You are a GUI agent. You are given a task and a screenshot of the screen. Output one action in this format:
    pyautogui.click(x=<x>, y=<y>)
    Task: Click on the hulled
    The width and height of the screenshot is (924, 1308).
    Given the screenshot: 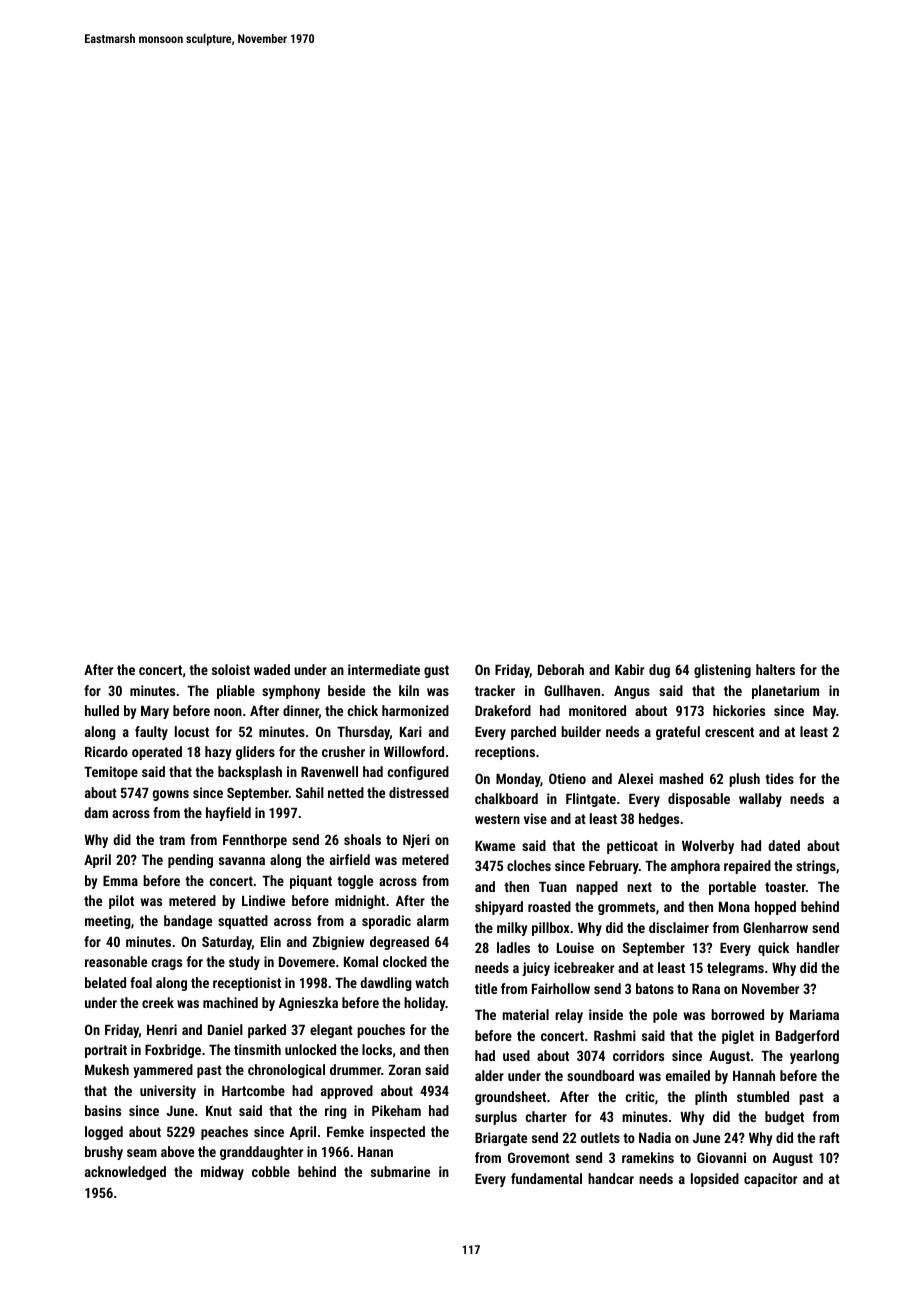 What is the action you would take?
    pyautogui.click(x=102, y=710)
